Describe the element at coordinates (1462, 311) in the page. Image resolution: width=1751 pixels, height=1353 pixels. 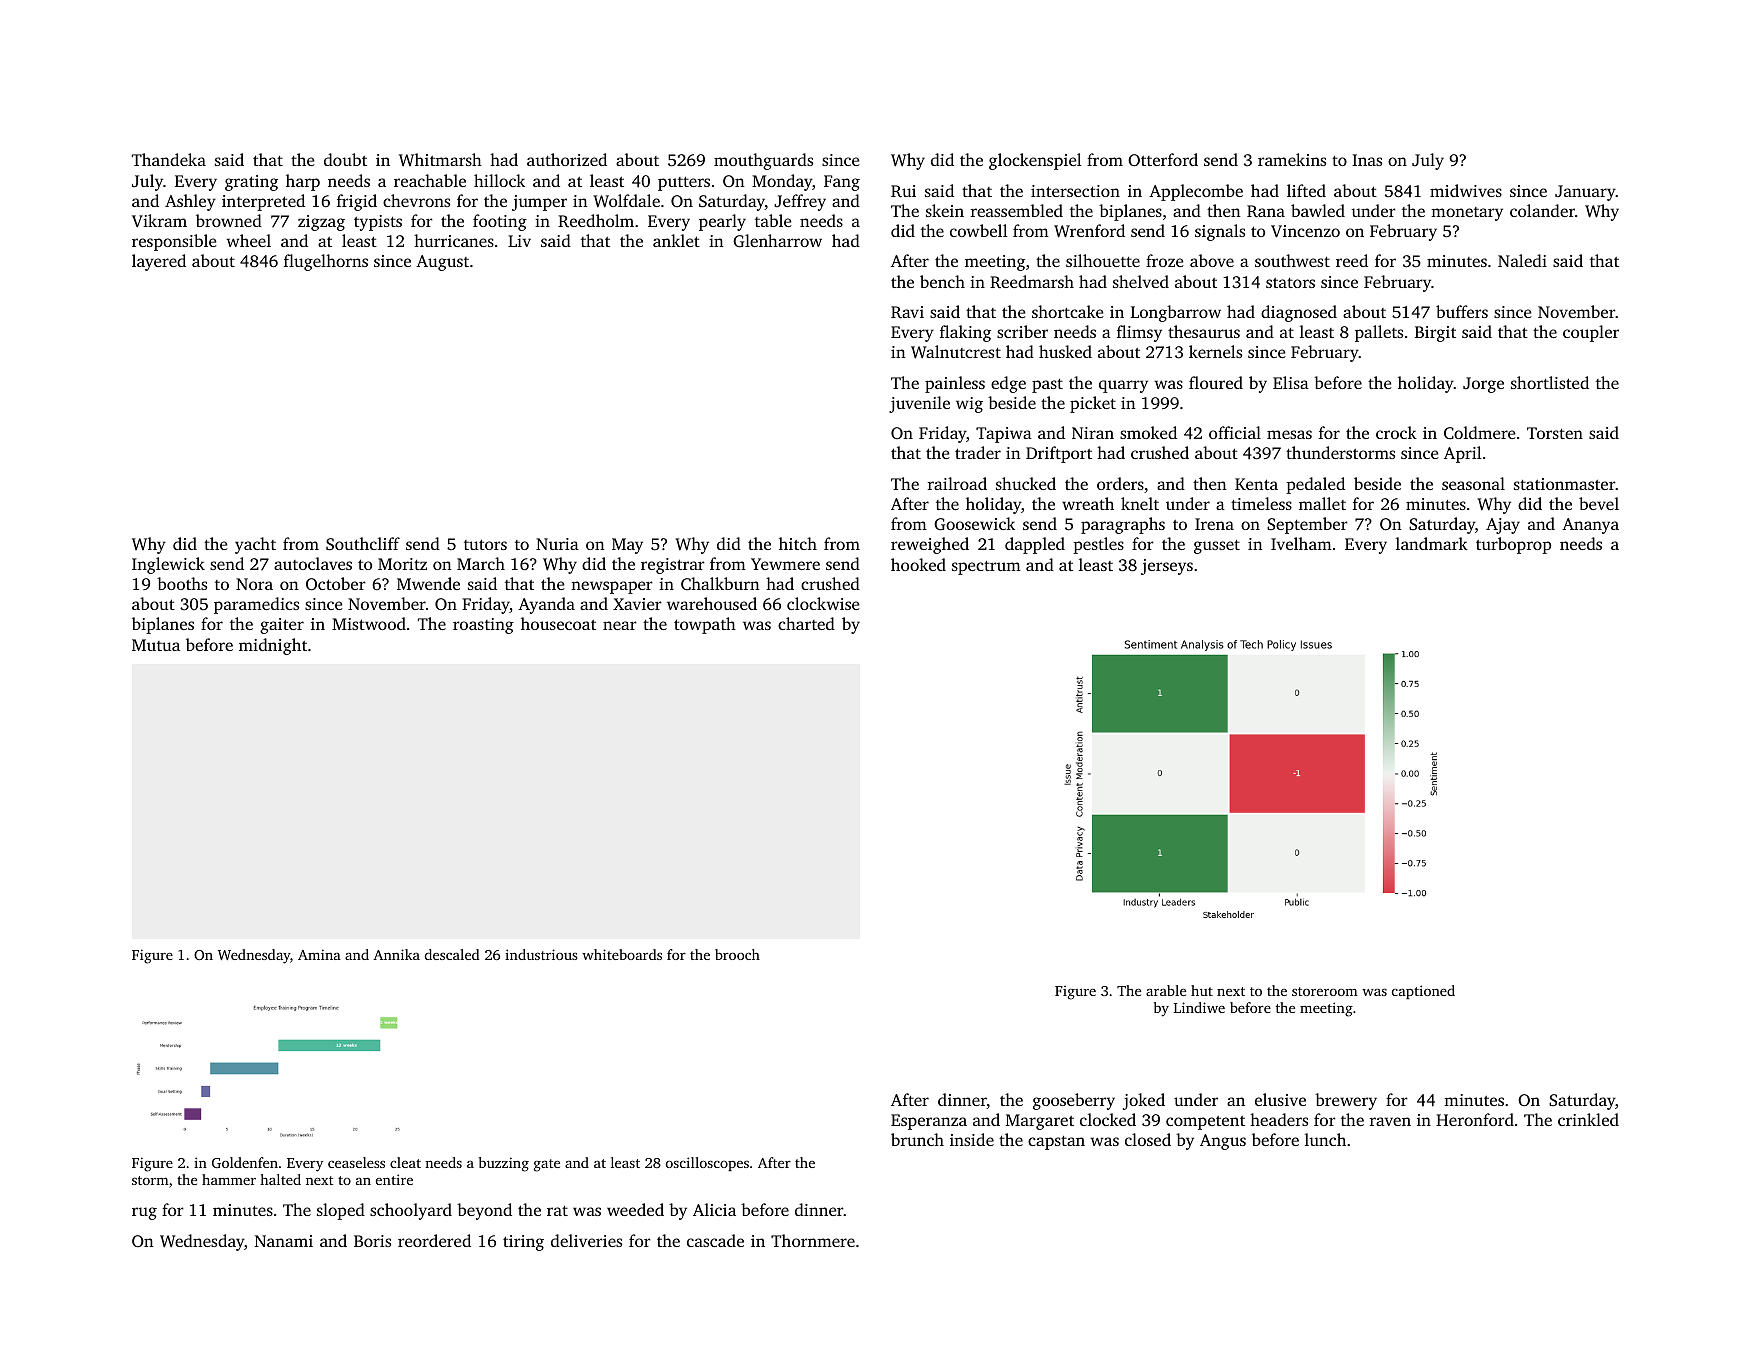
I see `buffers` at that location.
